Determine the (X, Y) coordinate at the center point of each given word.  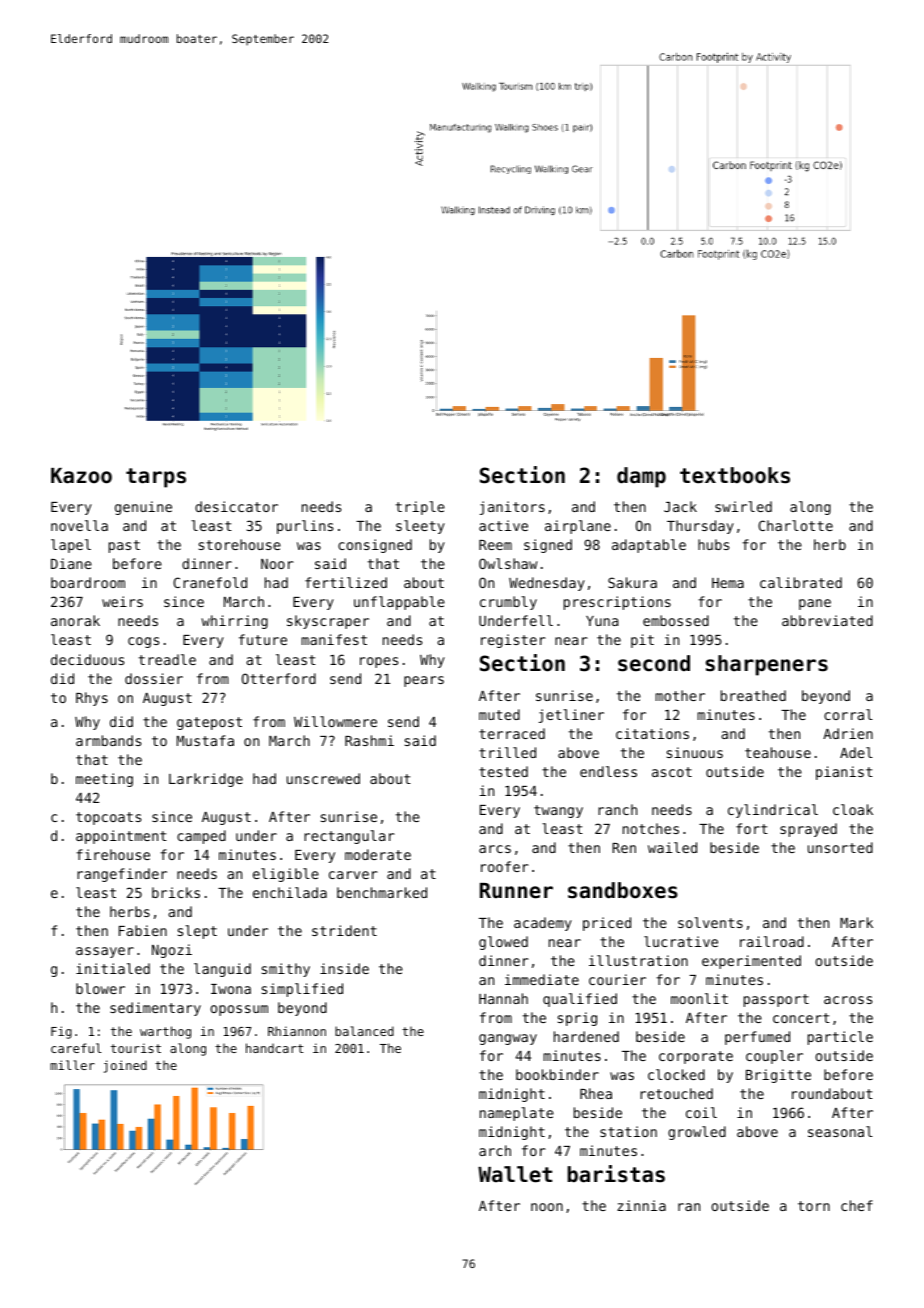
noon (547, 1207)
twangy (558, 811)
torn (814, 1206)
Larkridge (206, 780)
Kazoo (81, 476)
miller (72, 1065)
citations (652, 733)
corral (848, 714)
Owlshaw (508, 563)
